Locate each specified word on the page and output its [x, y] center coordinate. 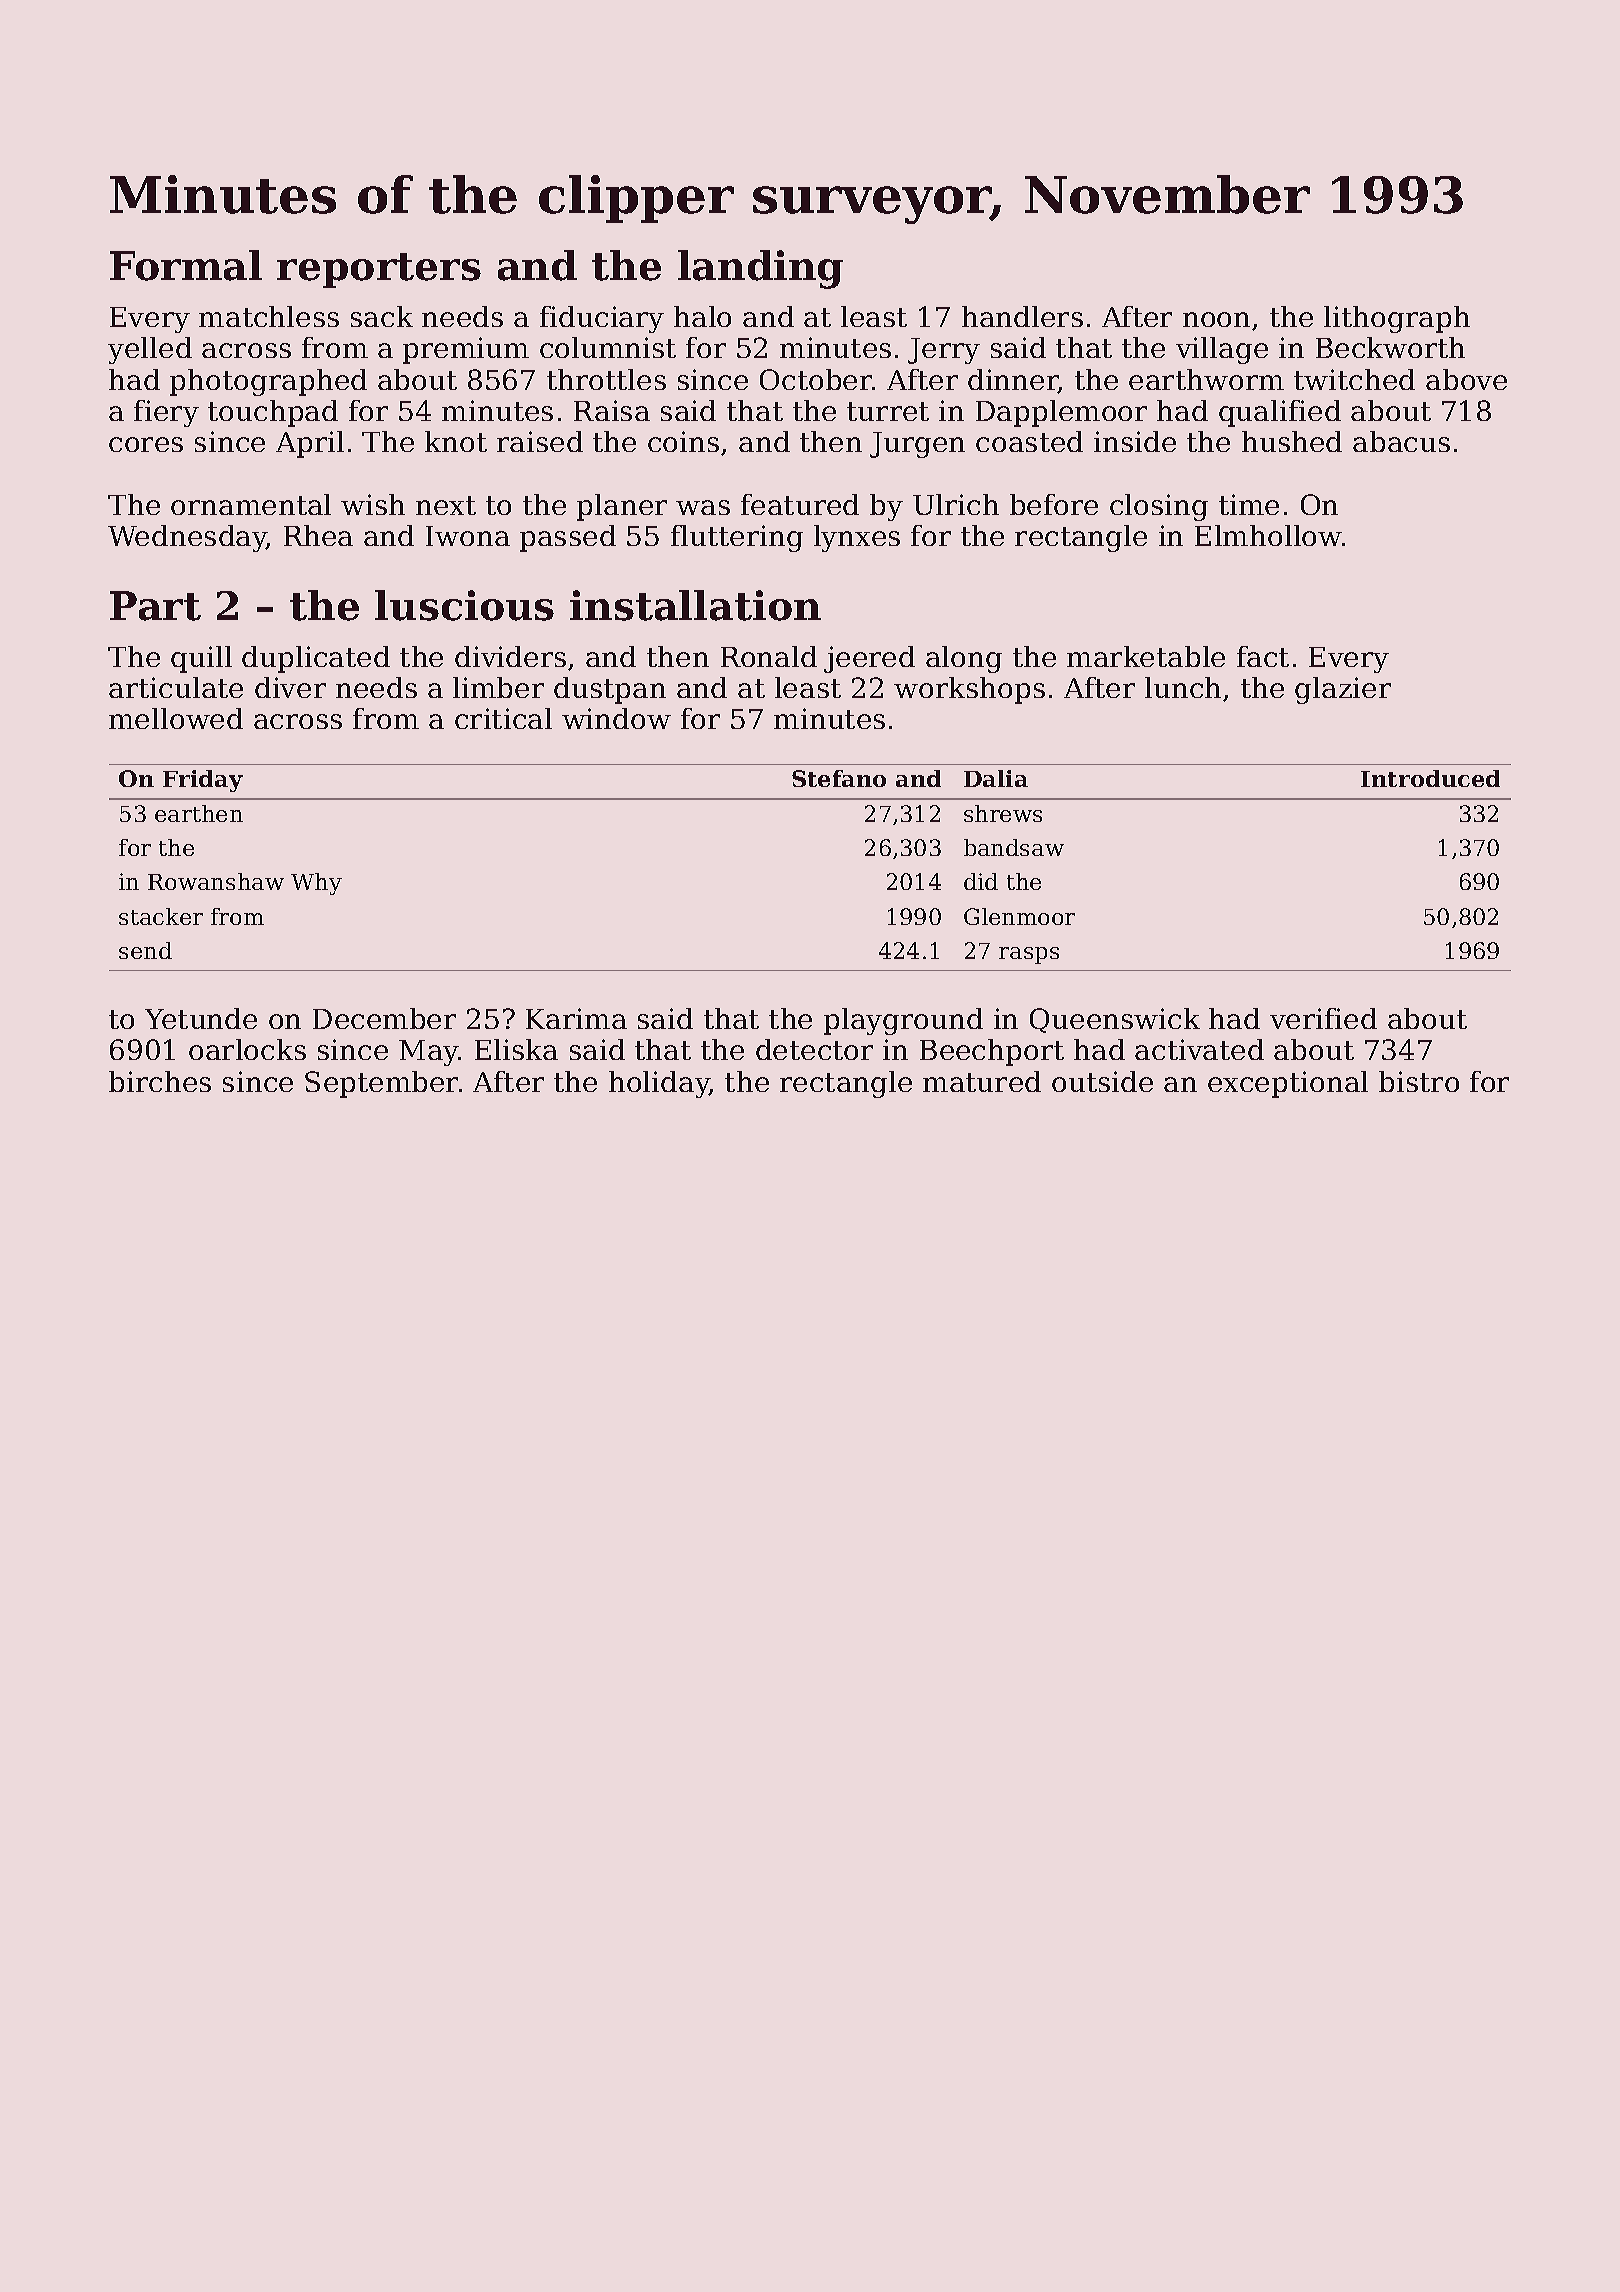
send [145, 950]
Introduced [1430, 778]
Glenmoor [1019, 916]
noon [1216, 319]
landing [760, 269]
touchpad [273, 413]
